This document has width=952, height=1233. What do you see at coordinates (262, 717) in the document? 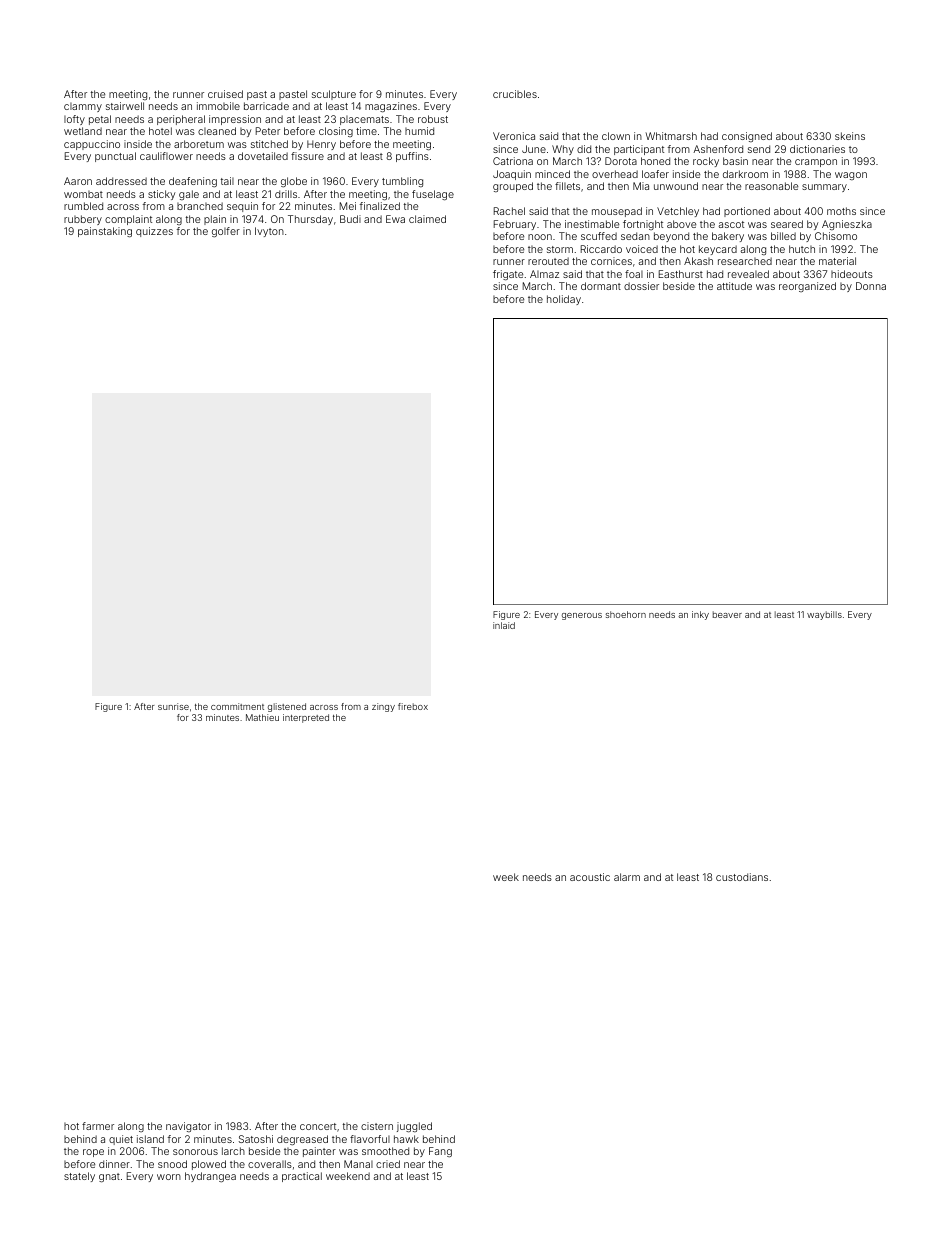
I see `Mathieu` at bounding box center [262, 717].
